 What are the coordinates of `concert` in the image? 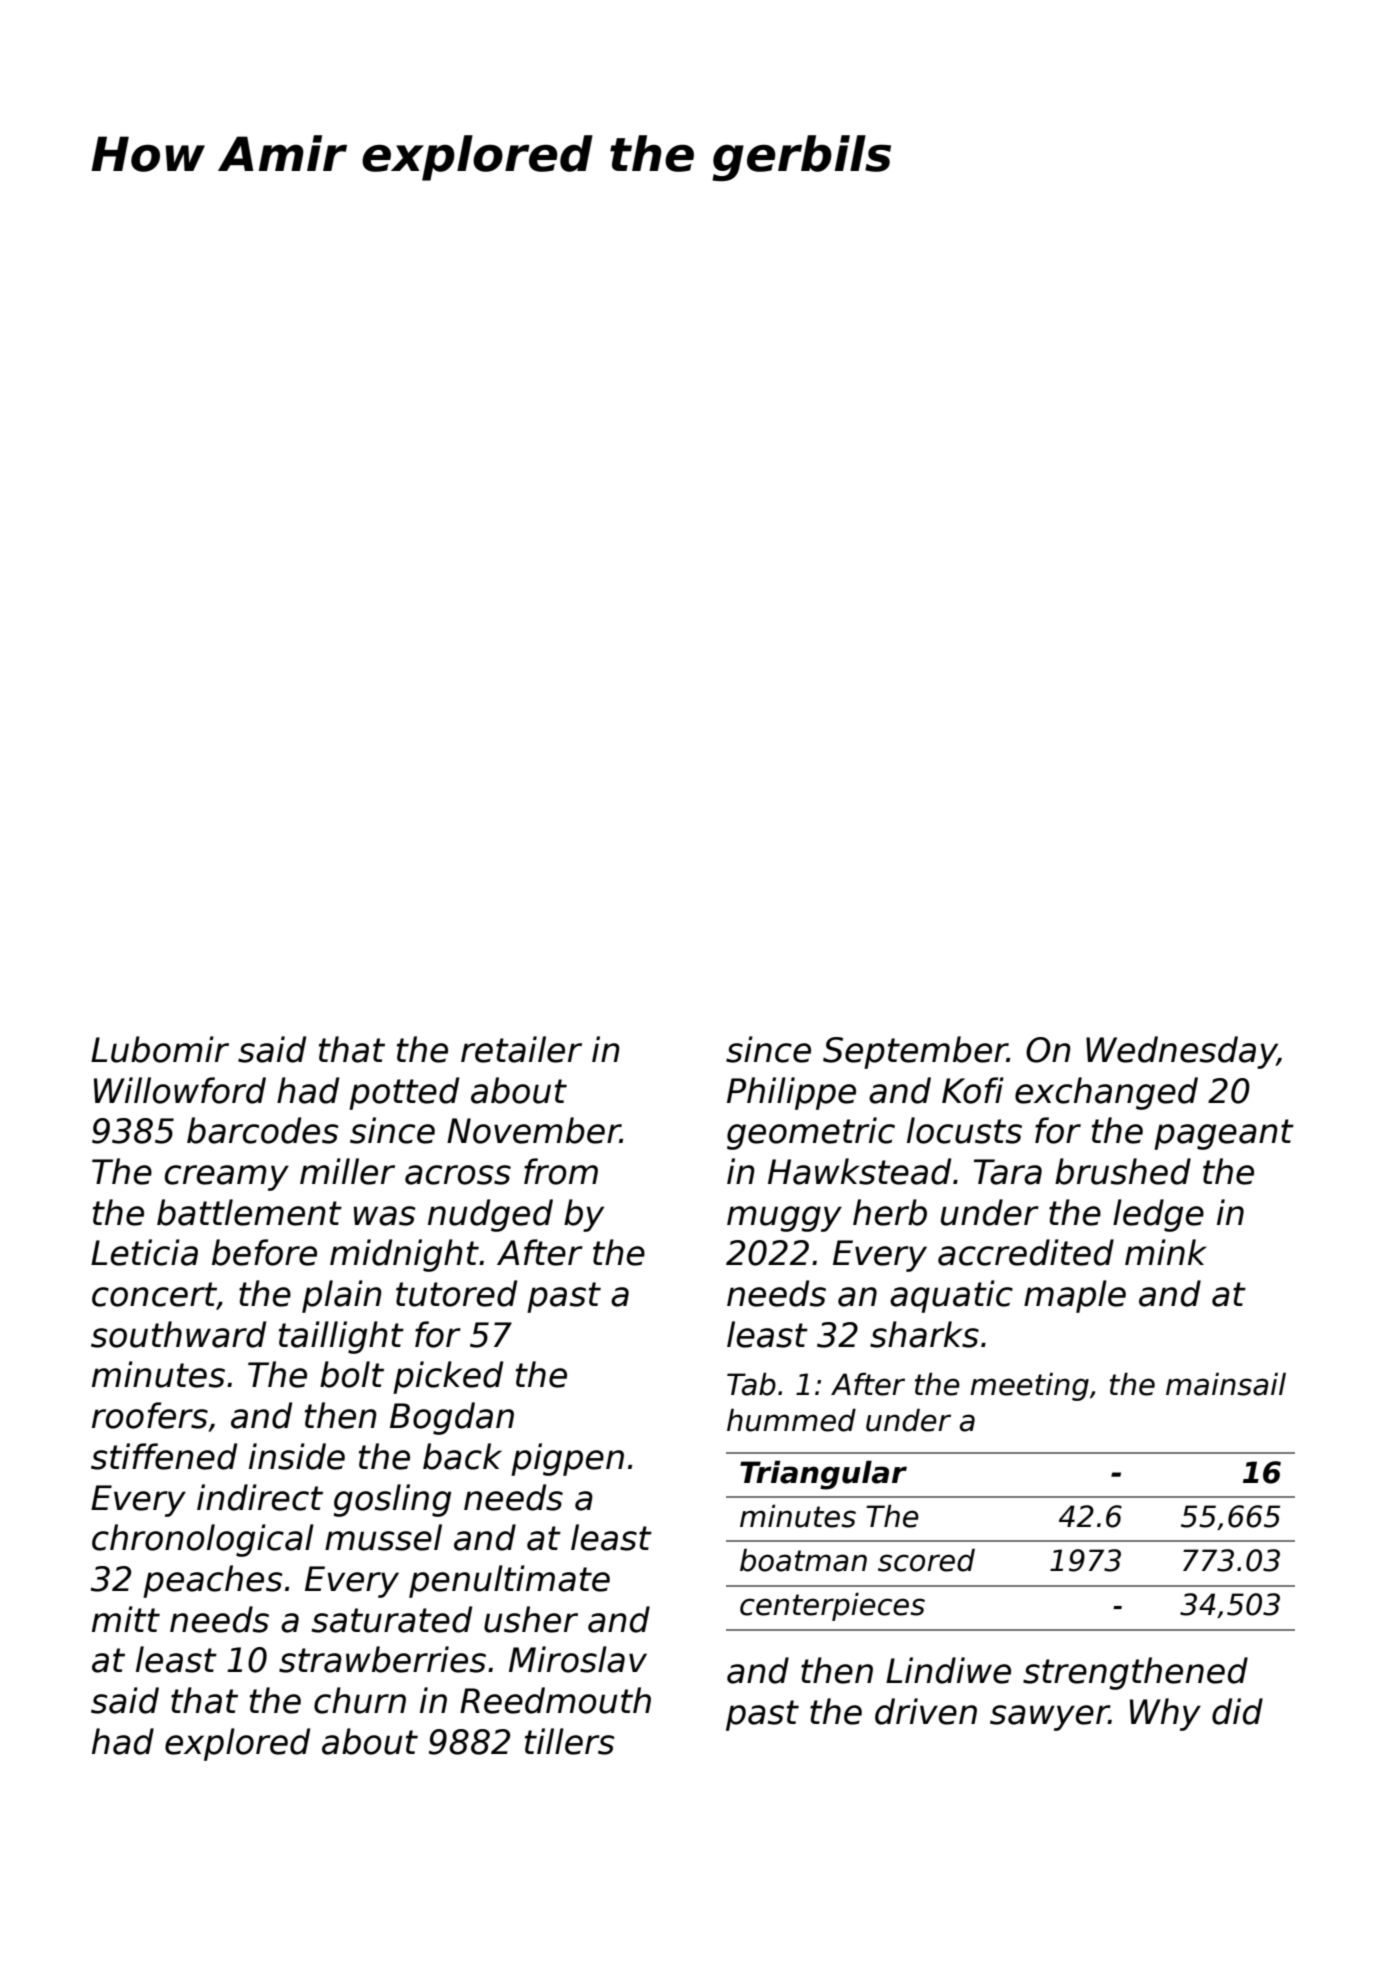 It's located at (154, 1295).
